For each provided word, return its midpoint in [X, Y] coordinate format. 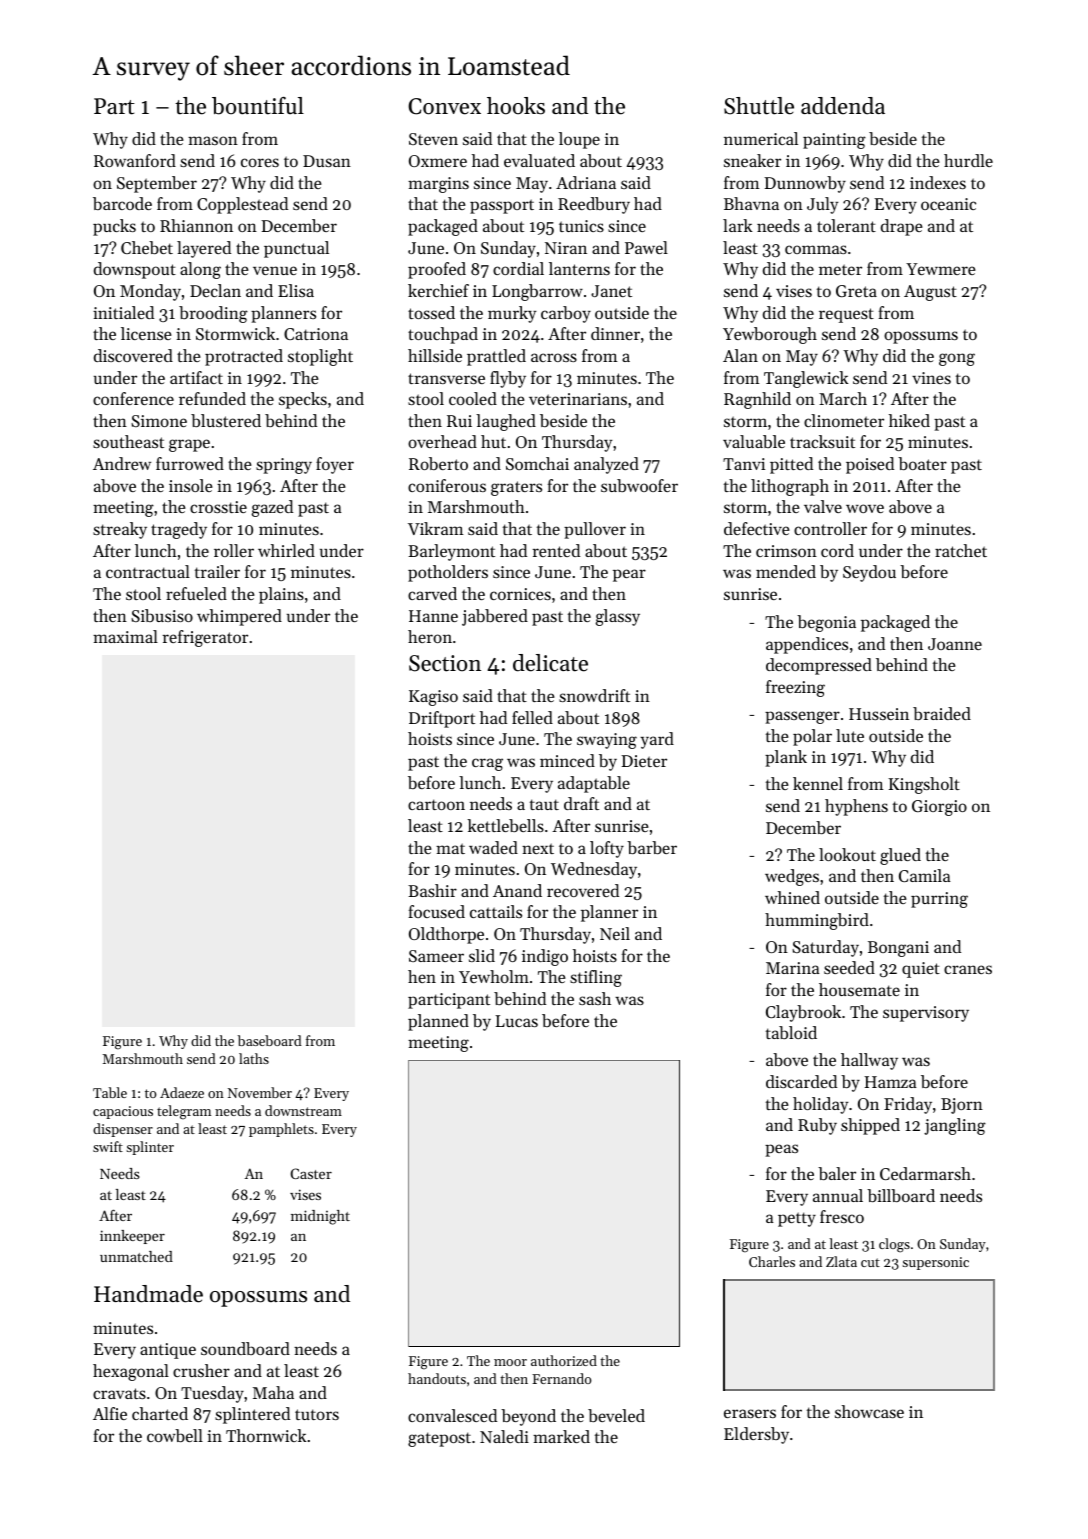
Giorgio [939, 808]
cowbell [175, 1435]
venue [275, 270]
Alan [740, 355]
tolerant [846, 225]
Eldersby [756, 1435]
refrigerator [205, 638]
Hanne [433, 616]
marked [561, 1436]
